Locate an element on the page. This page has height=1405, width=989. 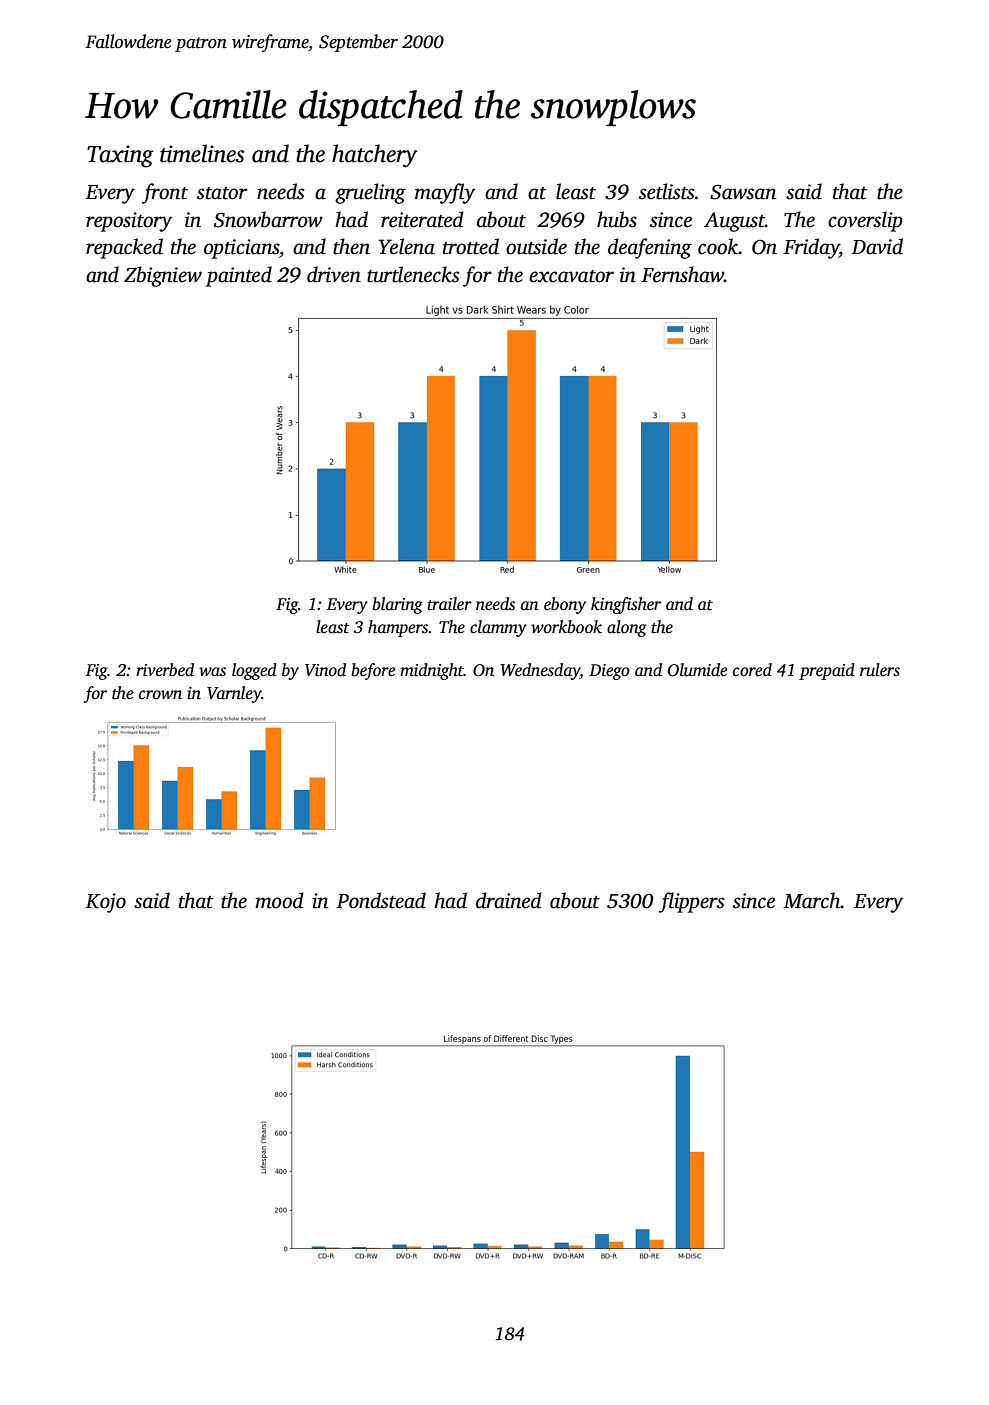
flippers is located at coordinates (691, 902).
